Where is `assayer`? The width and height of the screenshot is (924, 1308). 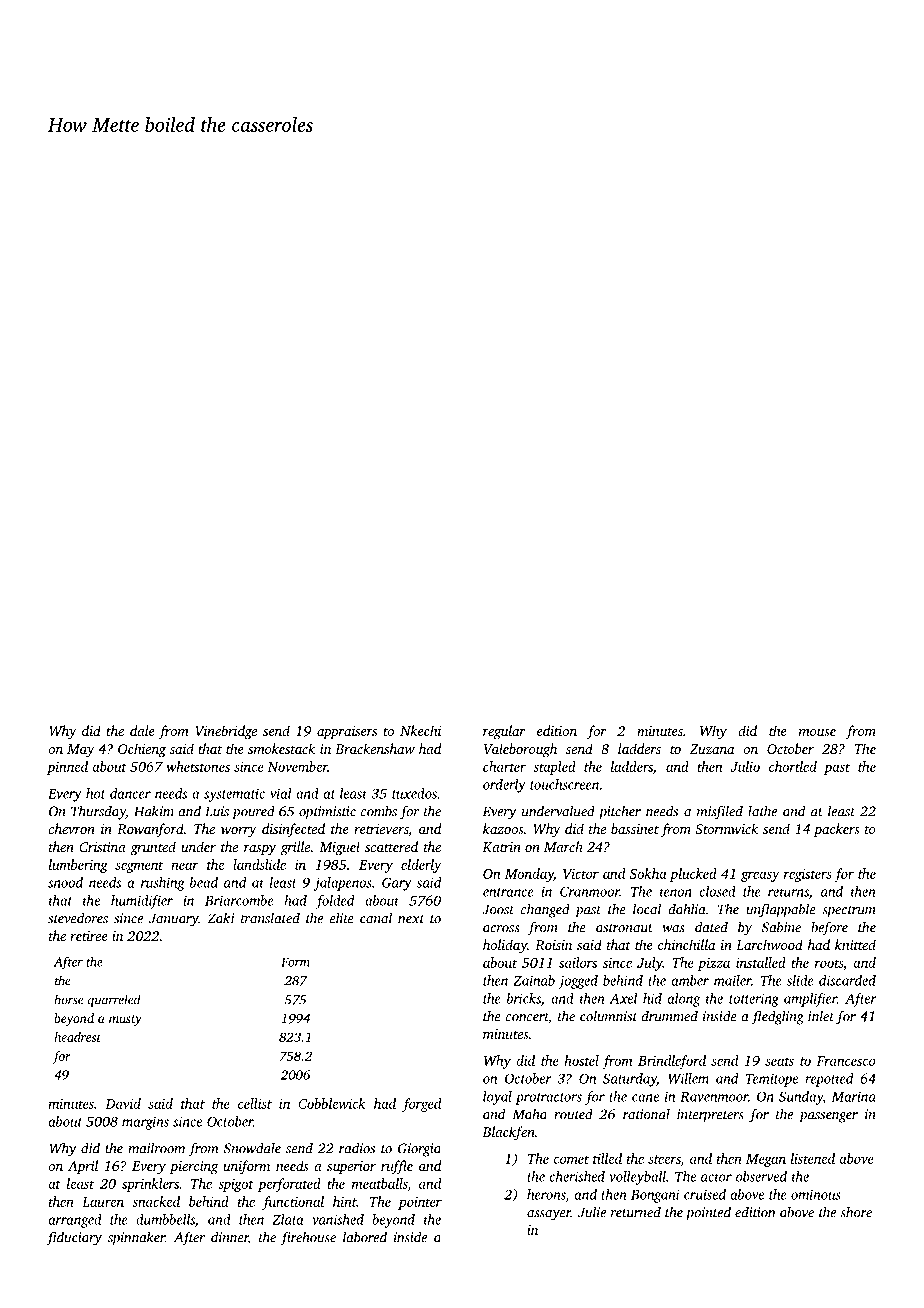 assayer is located at coordinates (549, 1215).
